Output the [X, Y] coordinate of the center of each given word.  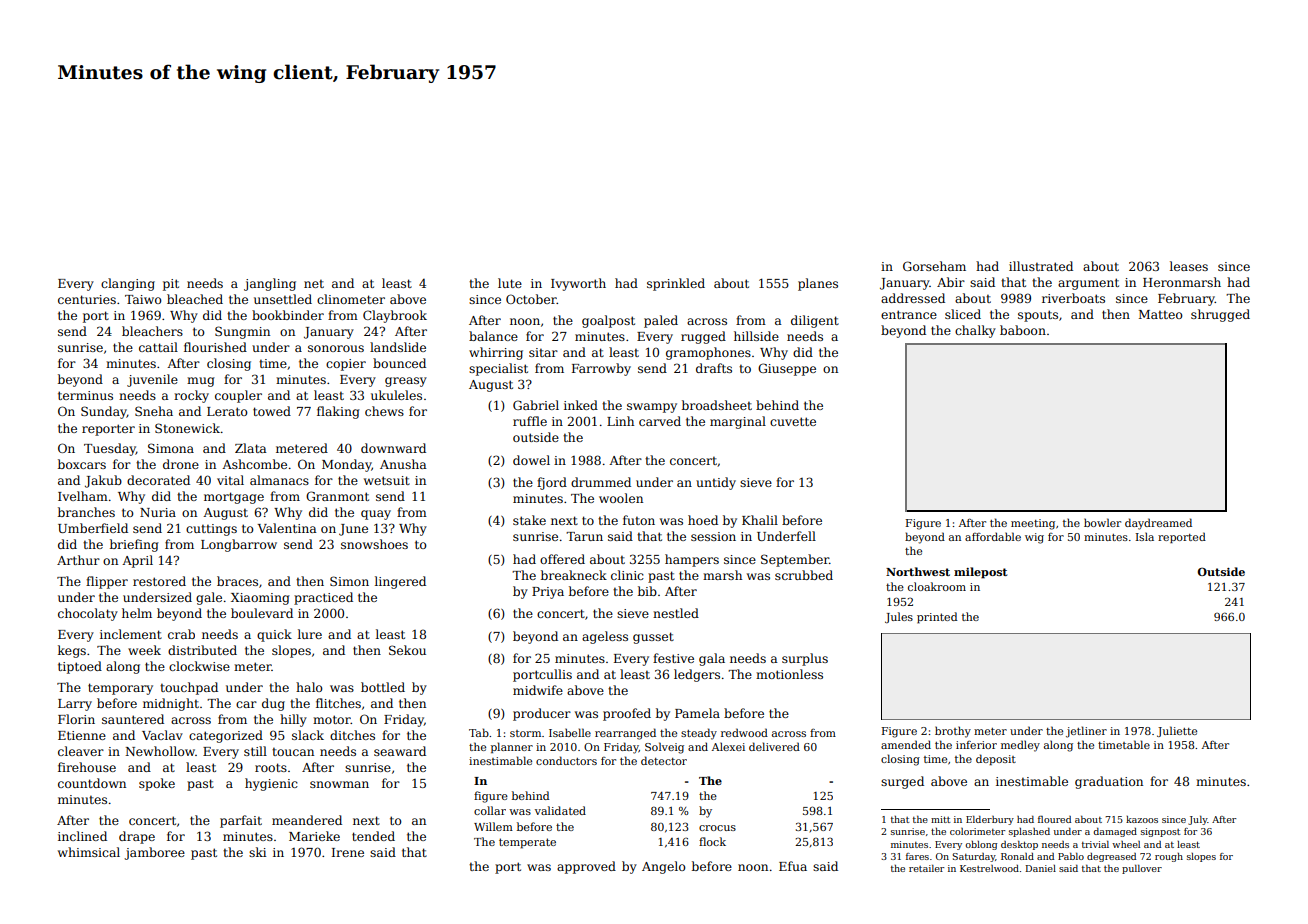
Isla [1145, 536]
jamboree [154, 853]
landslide [398, 347]
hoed [703, 520]
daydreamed [1158, 524]
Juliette [1177, 731]
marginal [738, 422]
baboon [1023, 330]
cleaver [81, 751]
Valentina [287, 528]
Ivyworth [578, 284]
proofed [627, 714]
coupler [238, 396]
